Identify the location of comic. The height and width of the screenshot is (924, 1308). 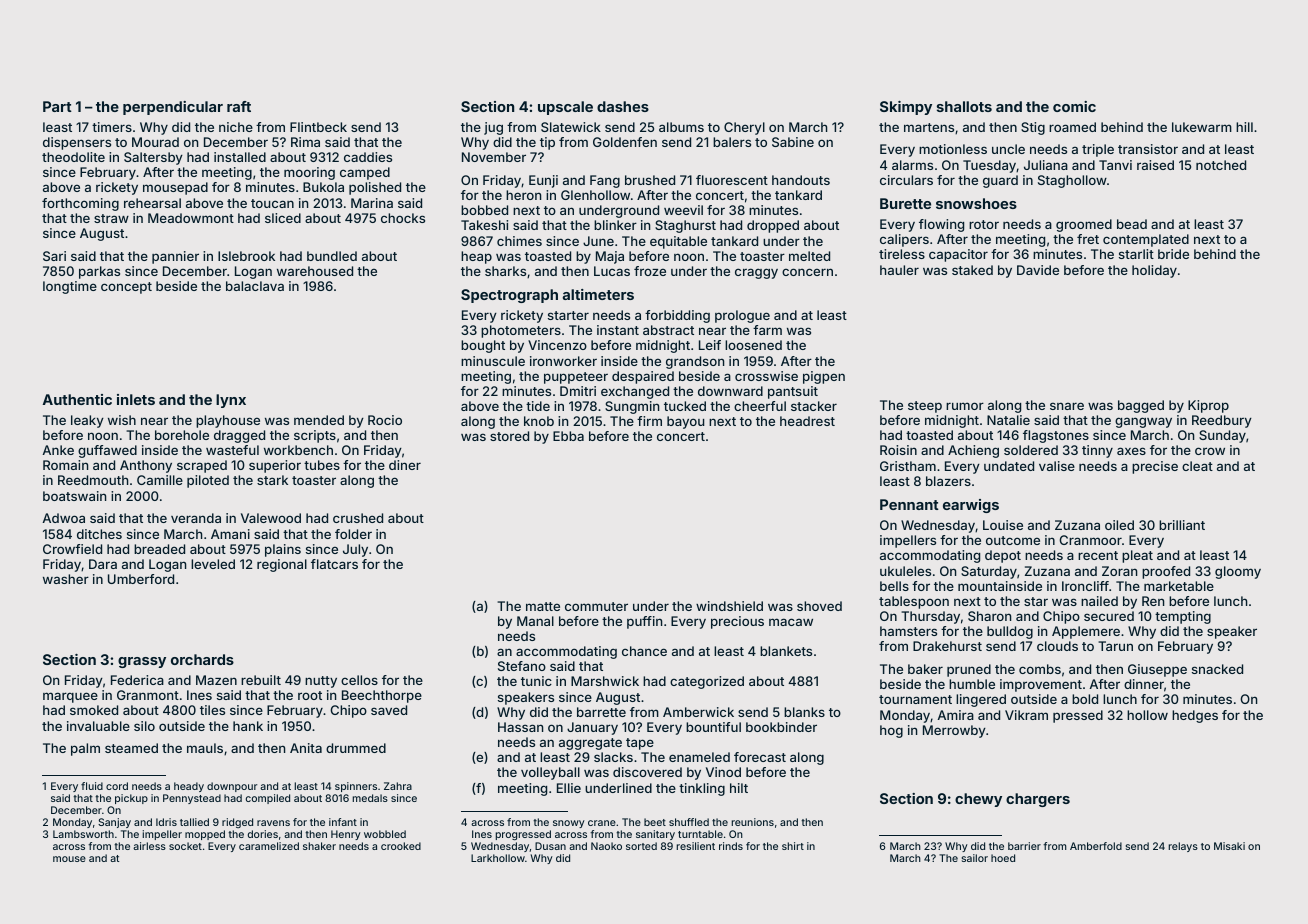
(1074, 106).
